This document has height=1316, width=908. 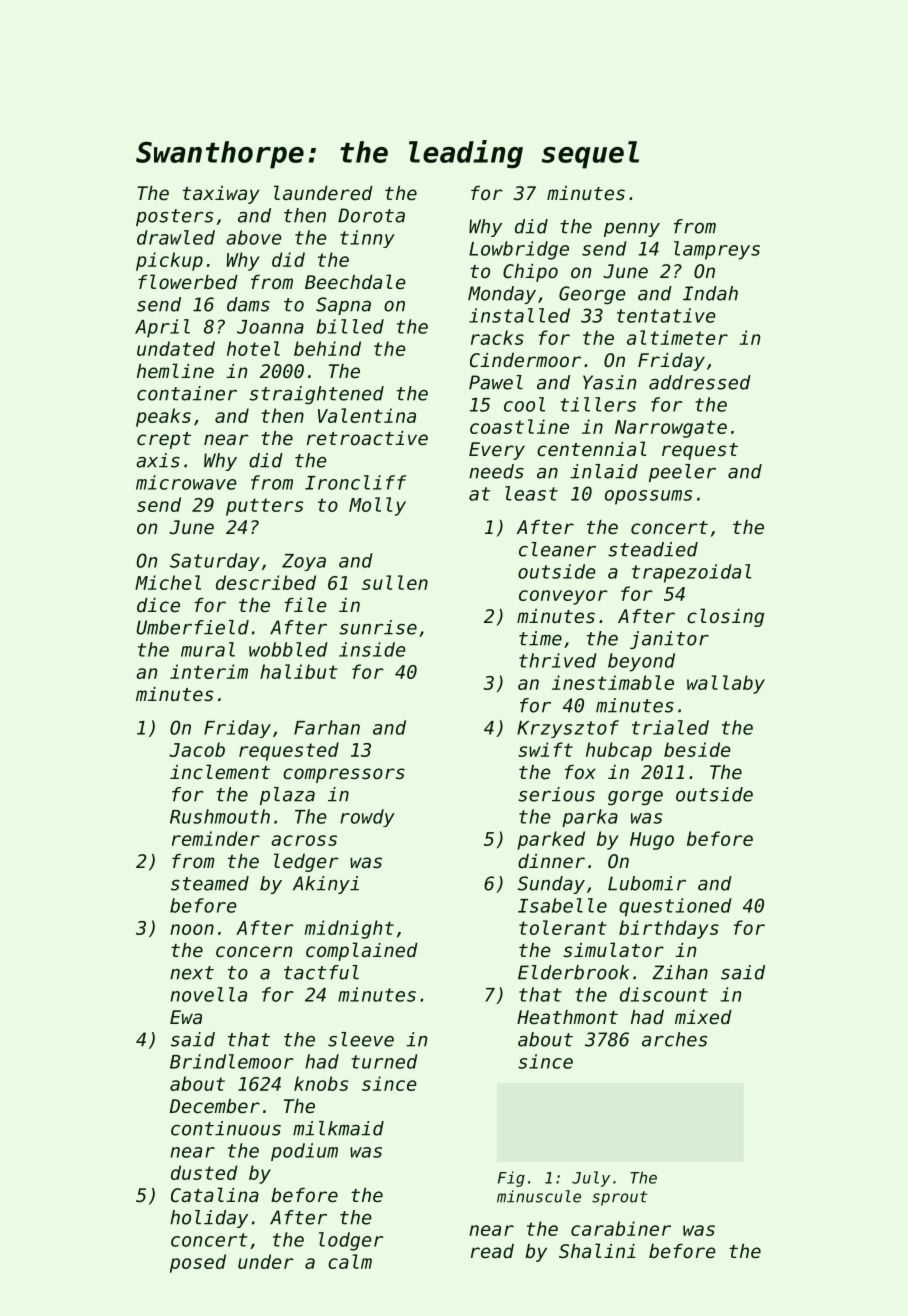 What do you see at coordinates (215, 1106) in the document?
I see `December` at bounding box center [215, 1106].
